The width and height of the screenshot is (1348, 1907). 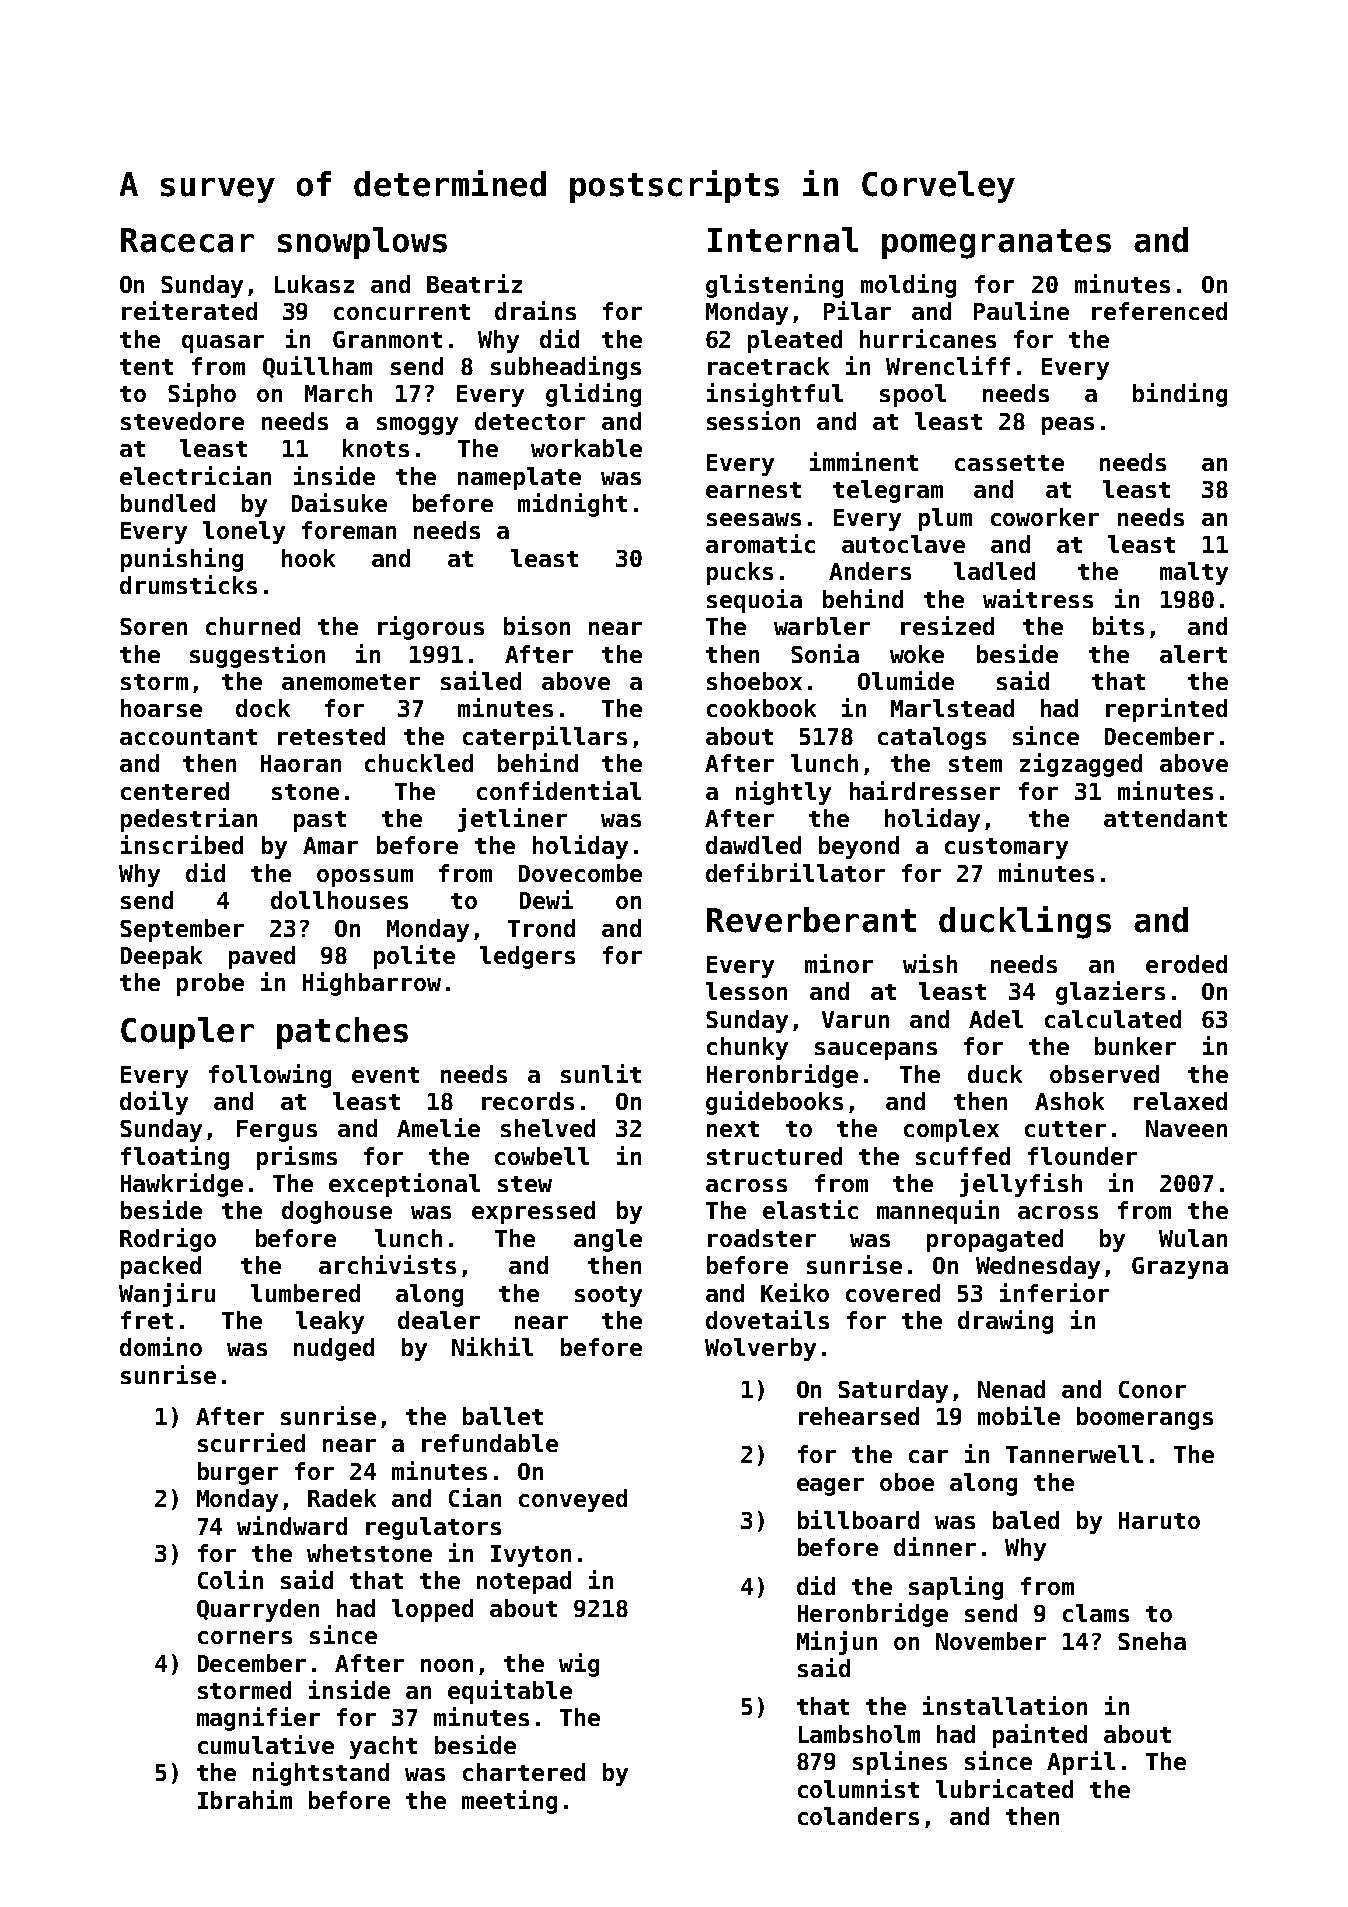 What do you see at coordinates (189, 310) in the screenshot?
I see `reiterated` at bounding box center [189, 310].
